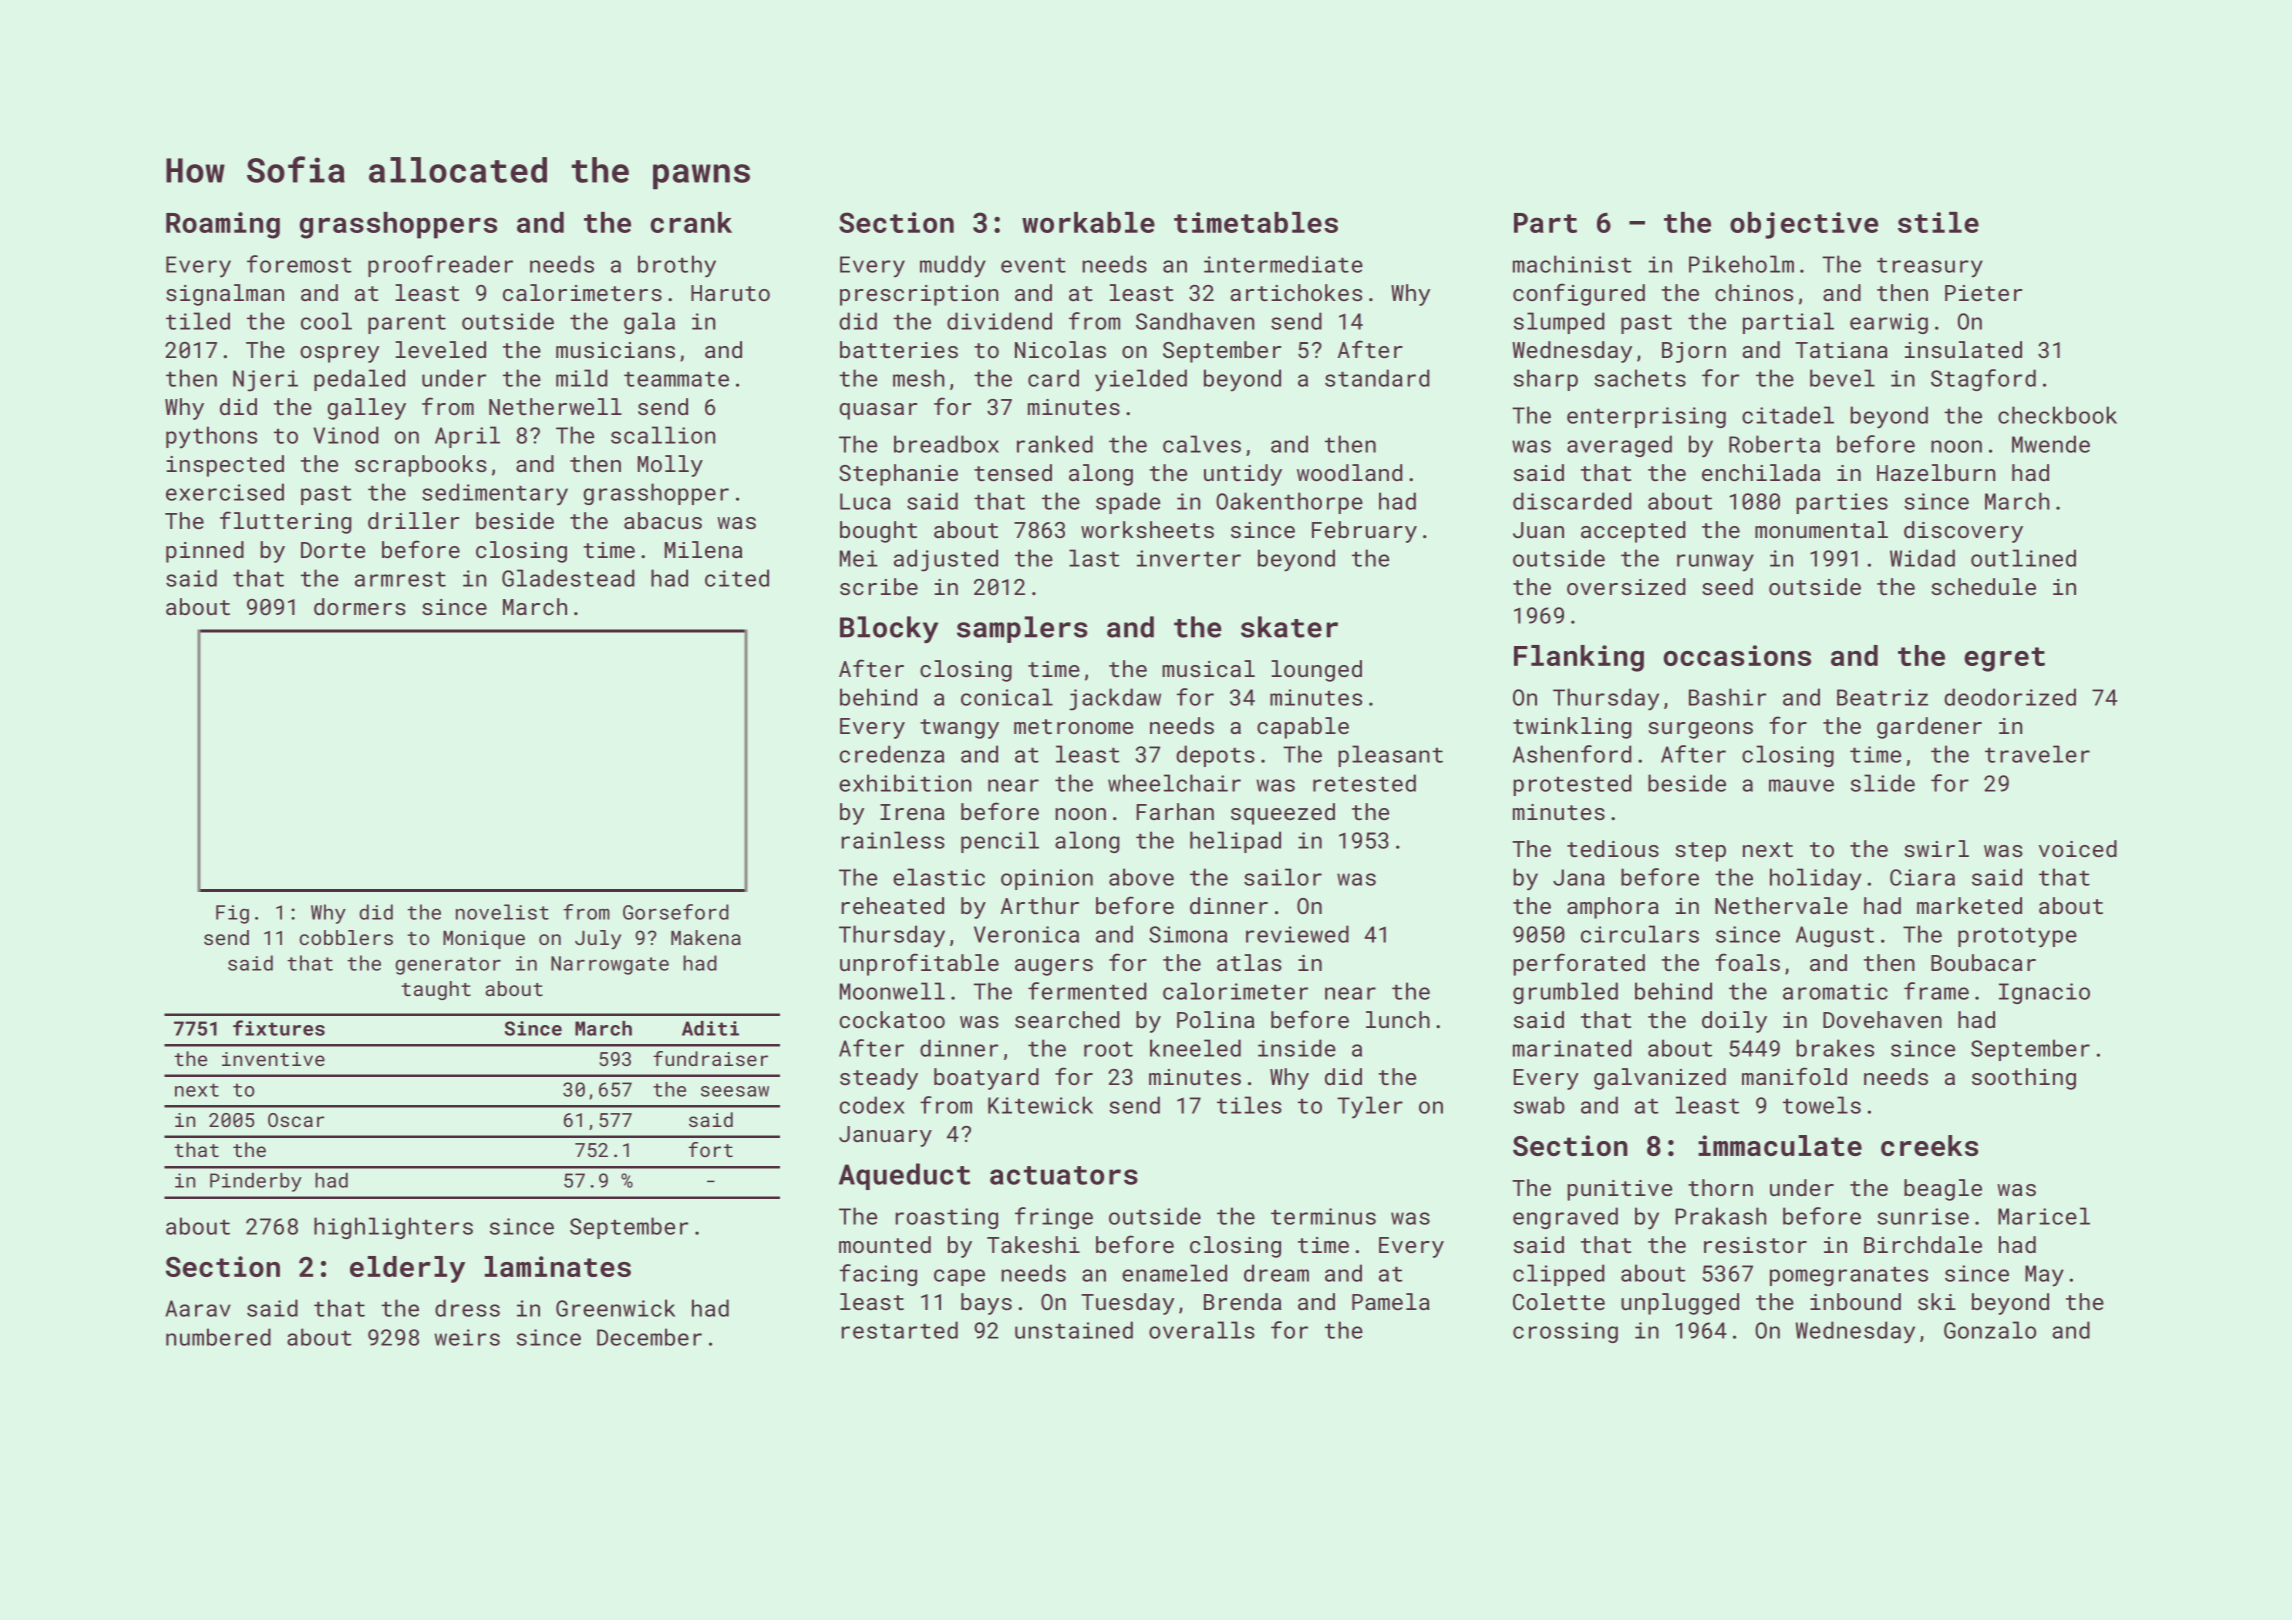  I want to click on monumental, so click(1821, 529).
